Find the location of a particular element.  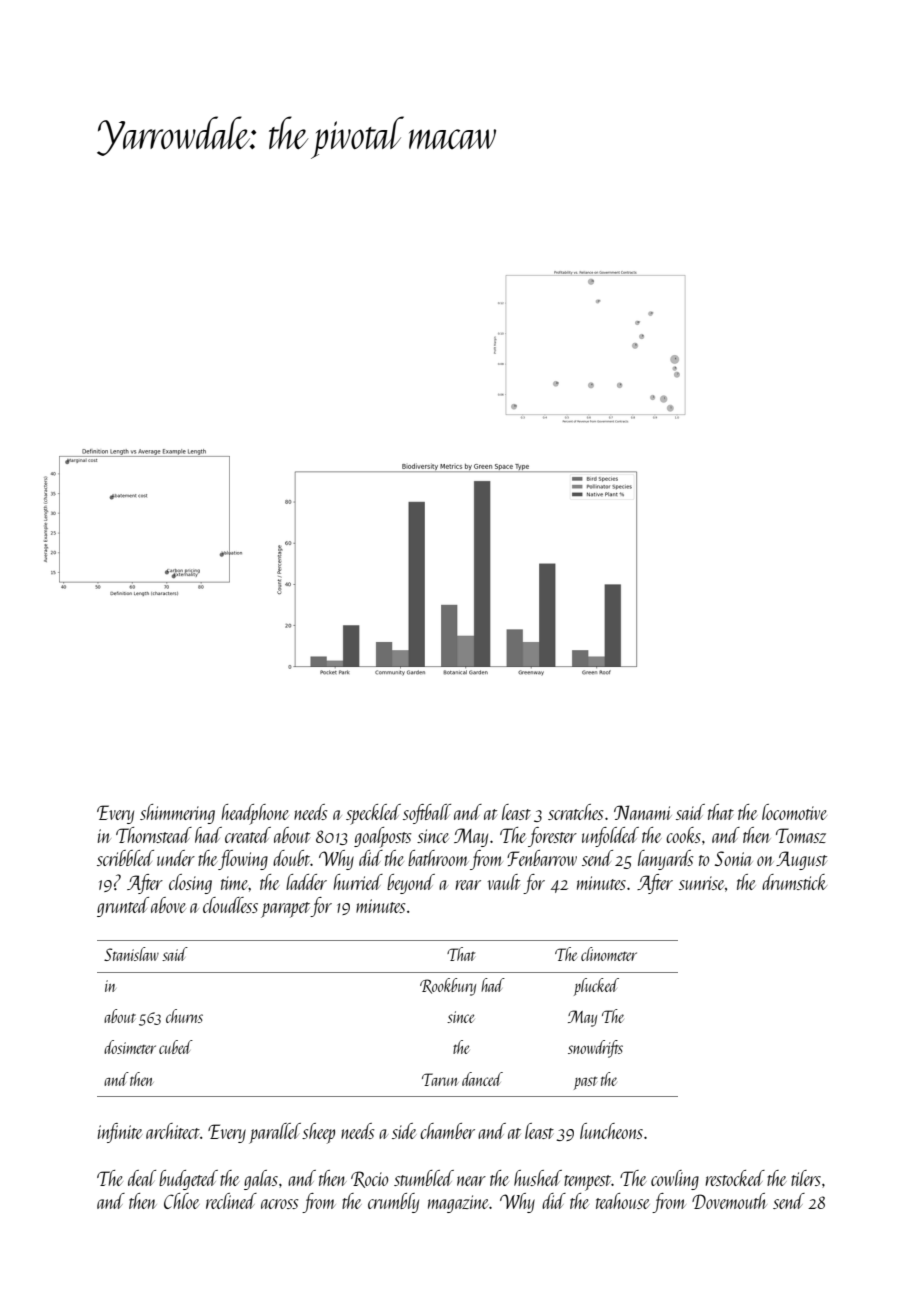

churns is located at coordinates (184, 1016).
